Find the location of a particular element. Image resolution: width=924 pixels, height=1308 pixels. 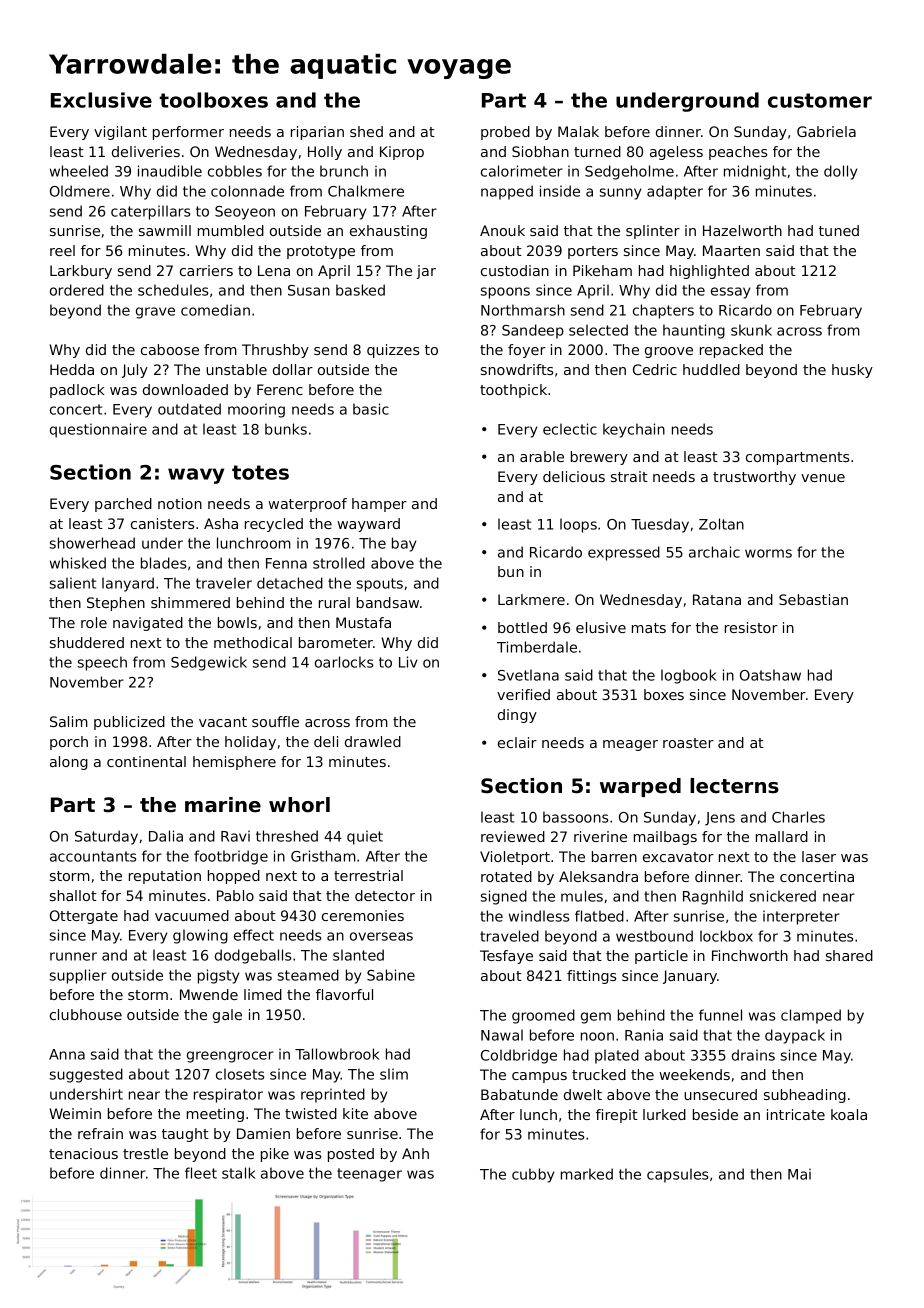

unstable is located at coordinates (236, 369).
